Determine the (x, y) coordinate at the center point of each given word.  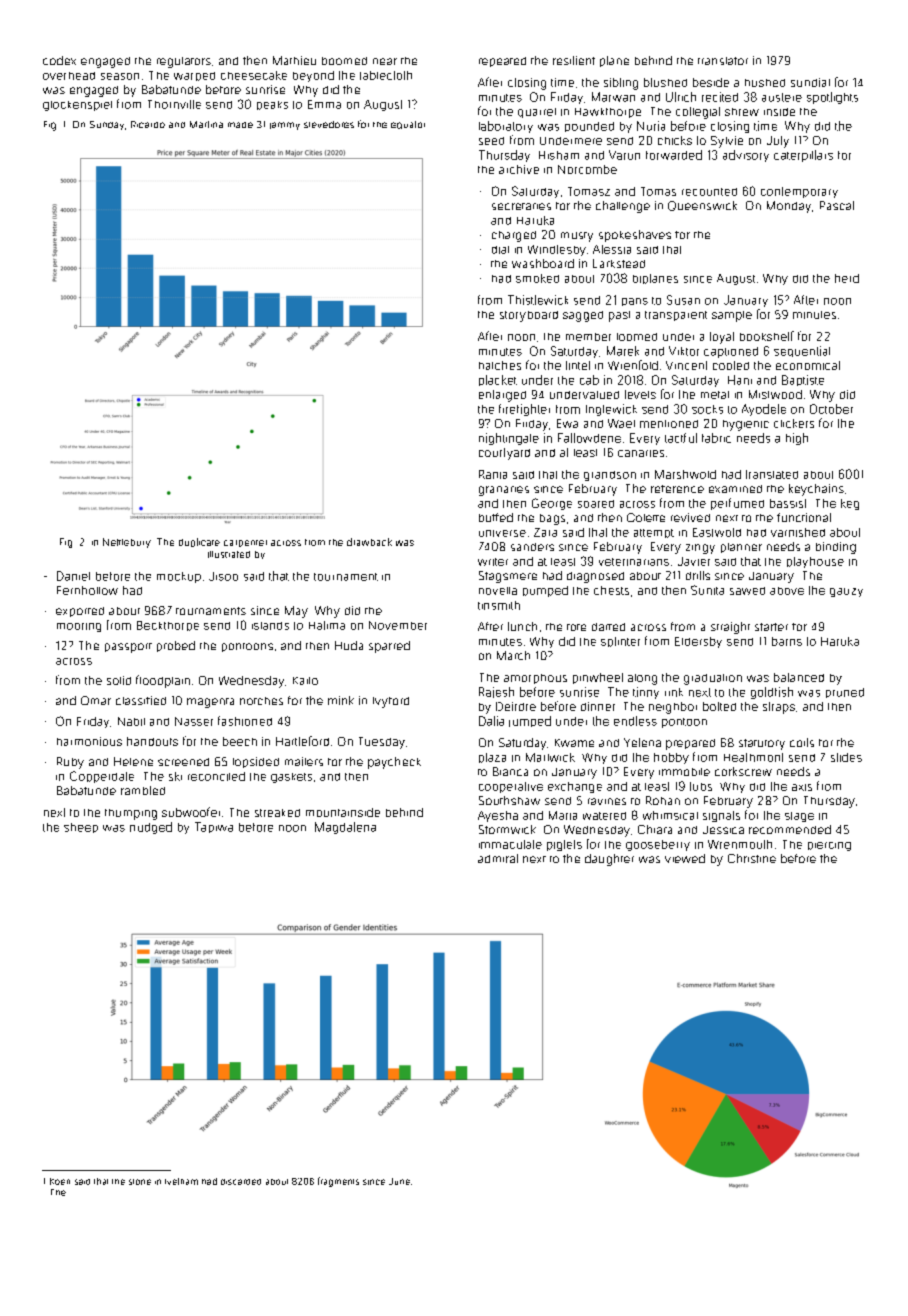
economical (808, 365)
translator (723, 61)
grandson (610, 476)
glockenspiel (77, 106)
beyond (313, 76)
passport (128, 648)
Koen (60, 1181)
